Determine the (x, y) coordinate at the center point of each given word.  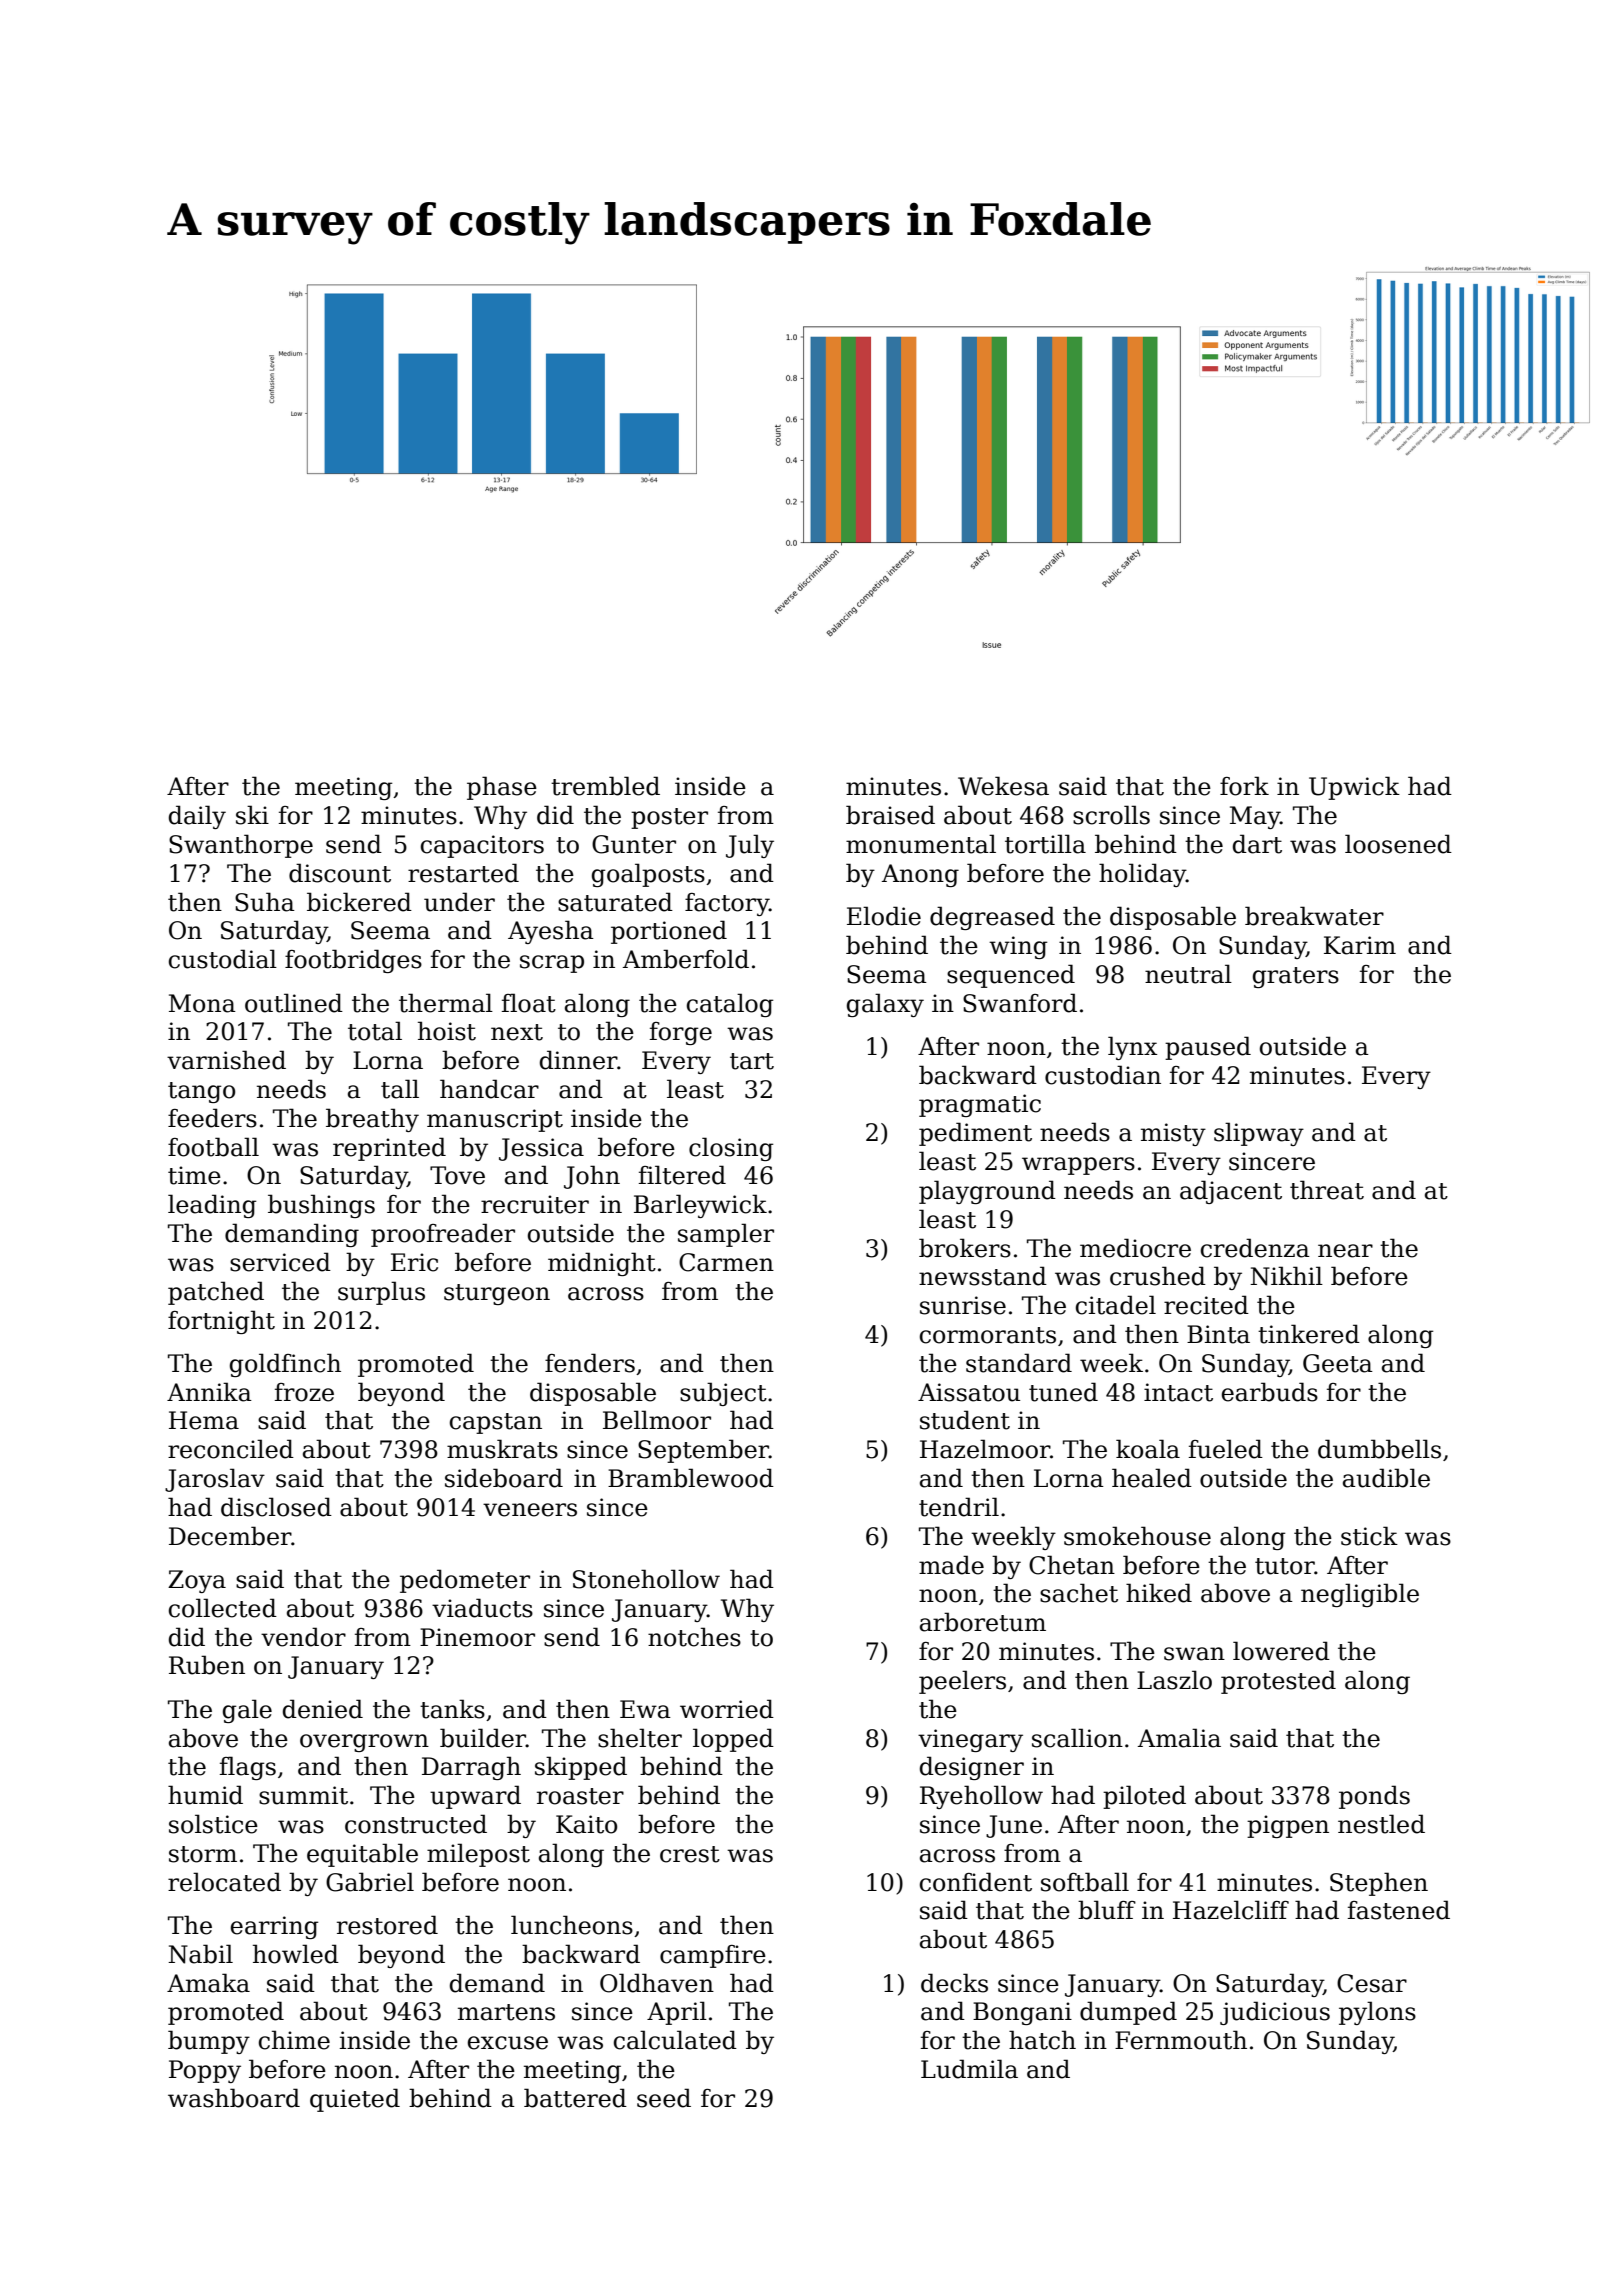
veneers (530, 1510)
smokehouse (1137, 1536)
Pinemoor (477, 1637)
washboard (234, 2098)
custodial (223, 959)
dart (1257, 844)
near (1345, 1251)
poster (669, 818)
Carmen (726, 1262)
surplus (381, 1293)
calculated (675, 2040)
